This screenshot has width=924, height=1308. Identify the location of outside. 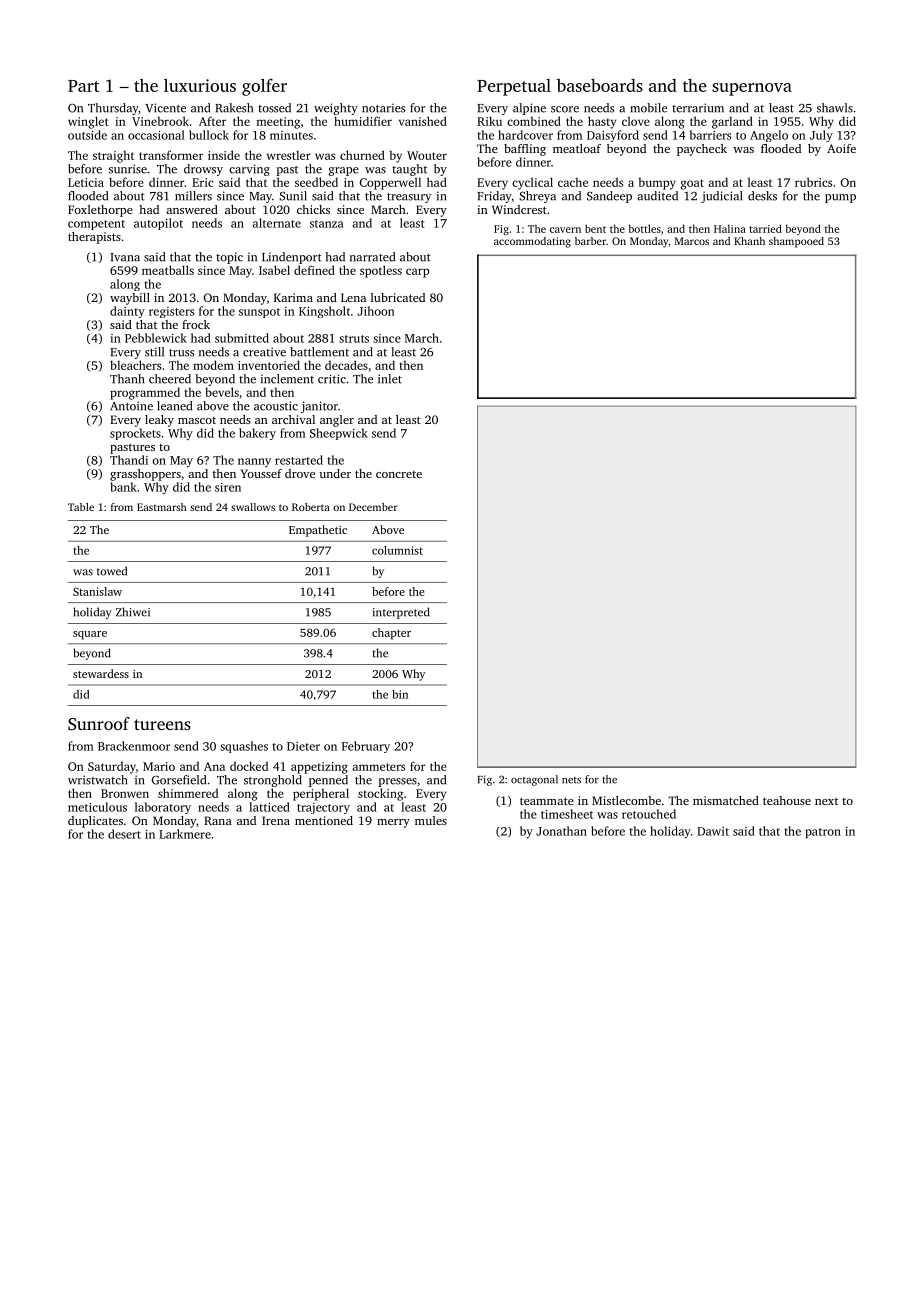
(87, 135).
